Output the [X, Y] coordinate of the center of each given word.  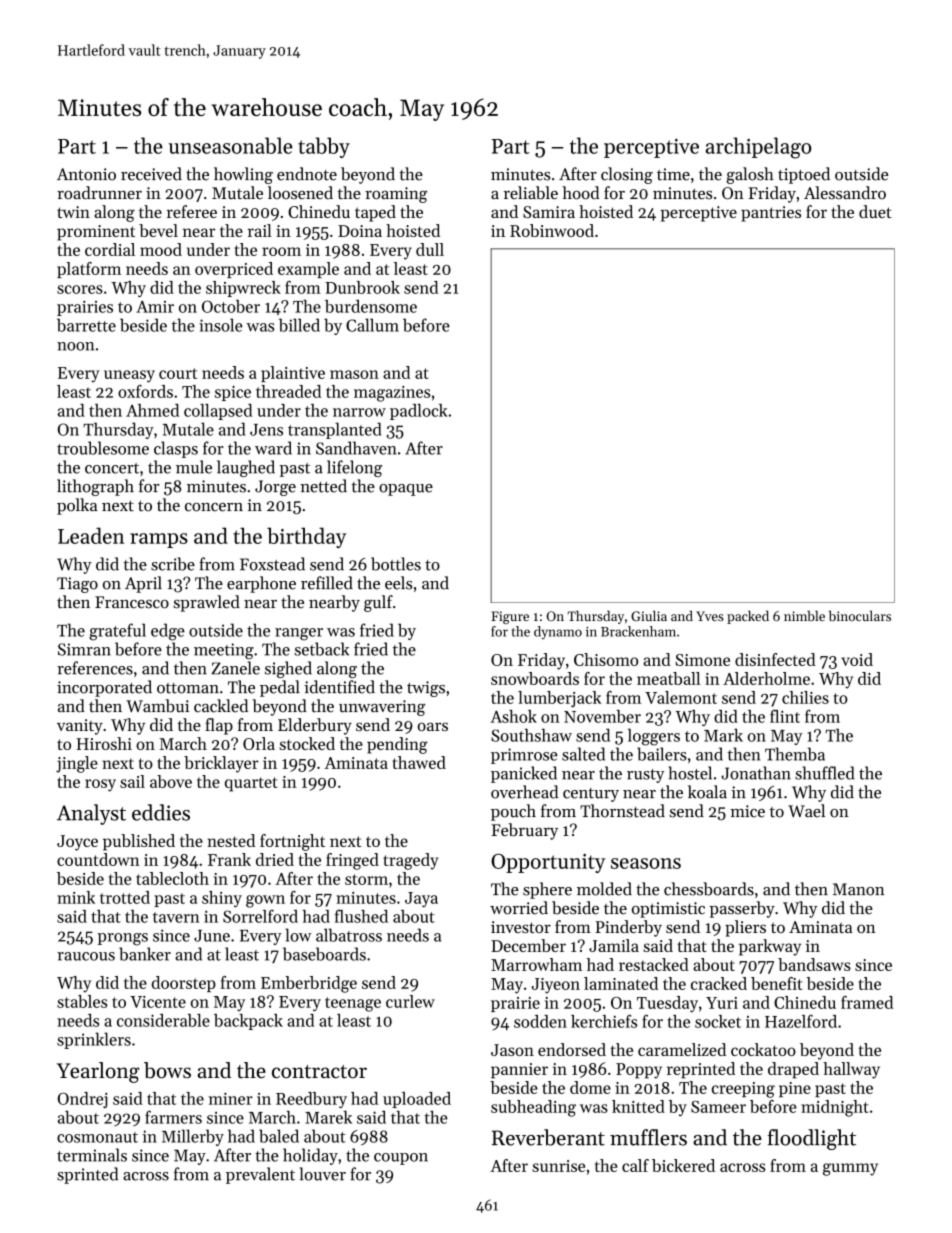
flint [785, 716]
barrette [86, 325]
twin [73, 212]
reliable [531, 193]
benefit [776, 983]
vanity [80, 727]
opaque [406, 490]
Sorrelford [260, 916]
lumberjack [559, 699]
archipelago [758, 148]
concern [214, 507]
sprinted [87, 1175]
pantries [771, 214]
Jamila [614, 945]
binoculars [860, 615]
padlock [419, 412]
